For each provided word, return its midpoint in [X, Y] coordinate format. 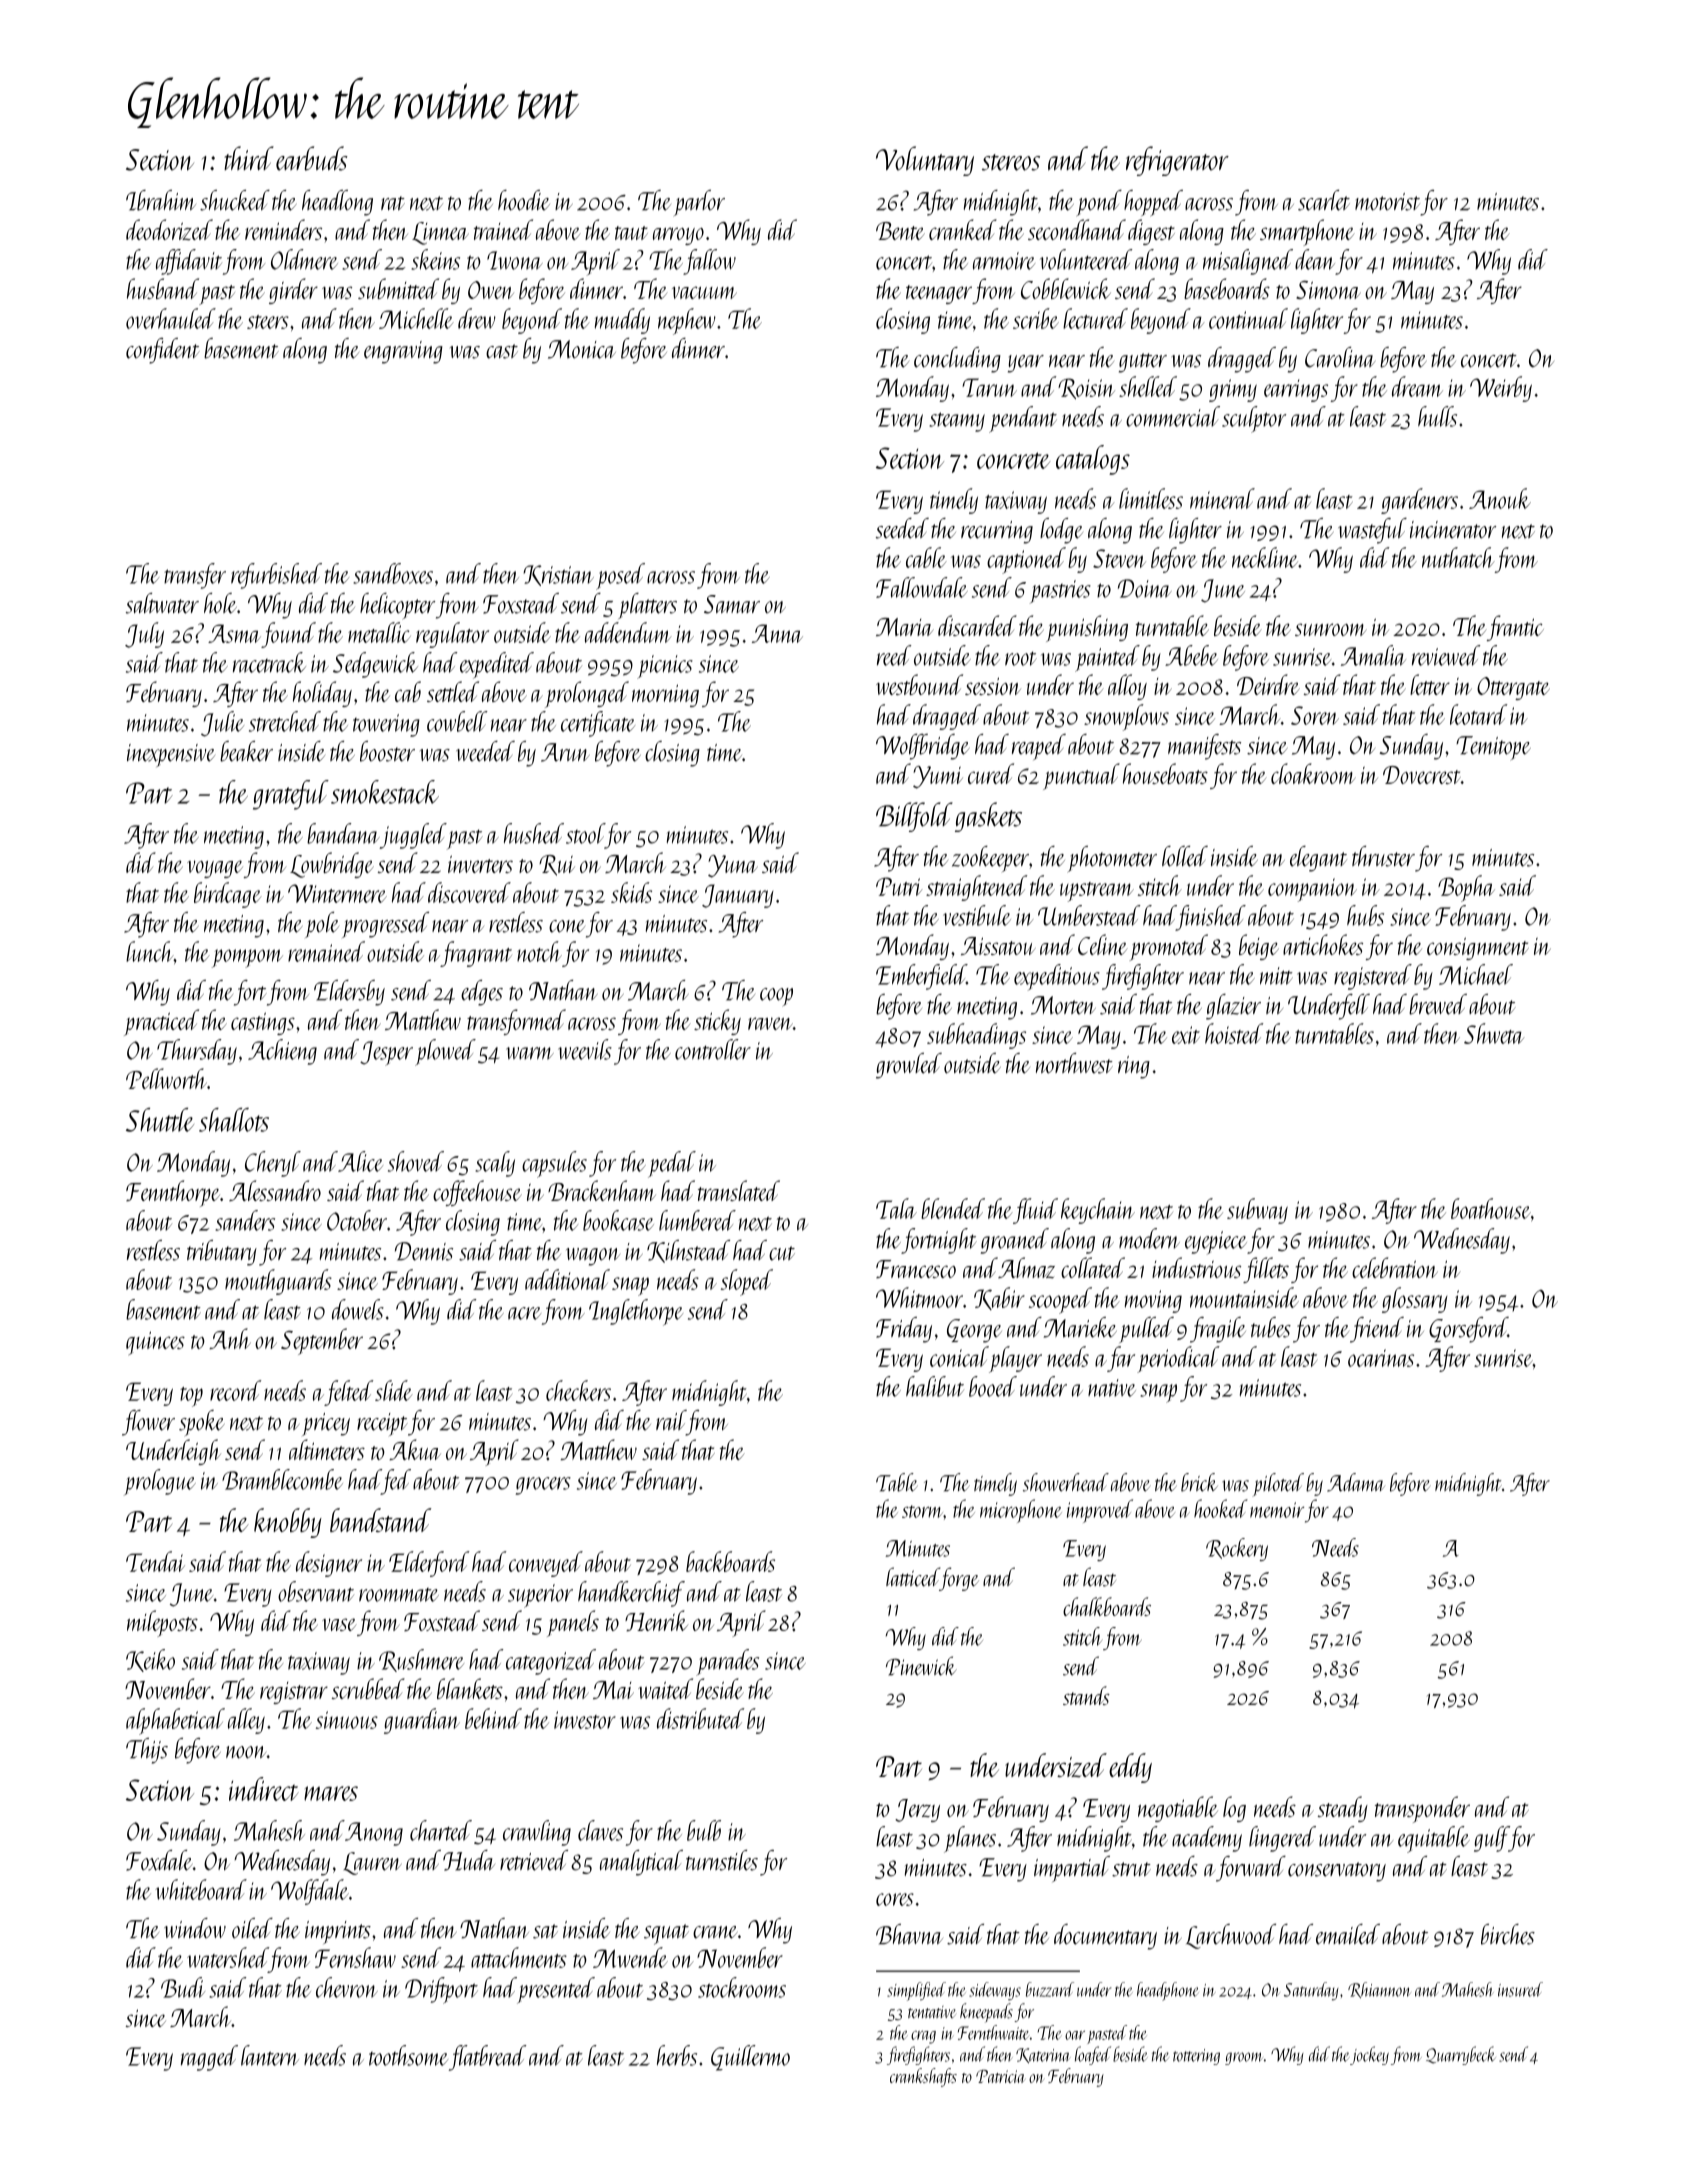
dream [1417, 386]
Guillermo [750, 2058]
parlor [699, 203]
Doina [1145, 588]
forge [959, 1579]
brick [1199, 1482]
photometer [1112, 859]
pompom [247, 958]
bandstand [380, 1520]
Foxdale [159, 1860]
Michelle [416, 318]
